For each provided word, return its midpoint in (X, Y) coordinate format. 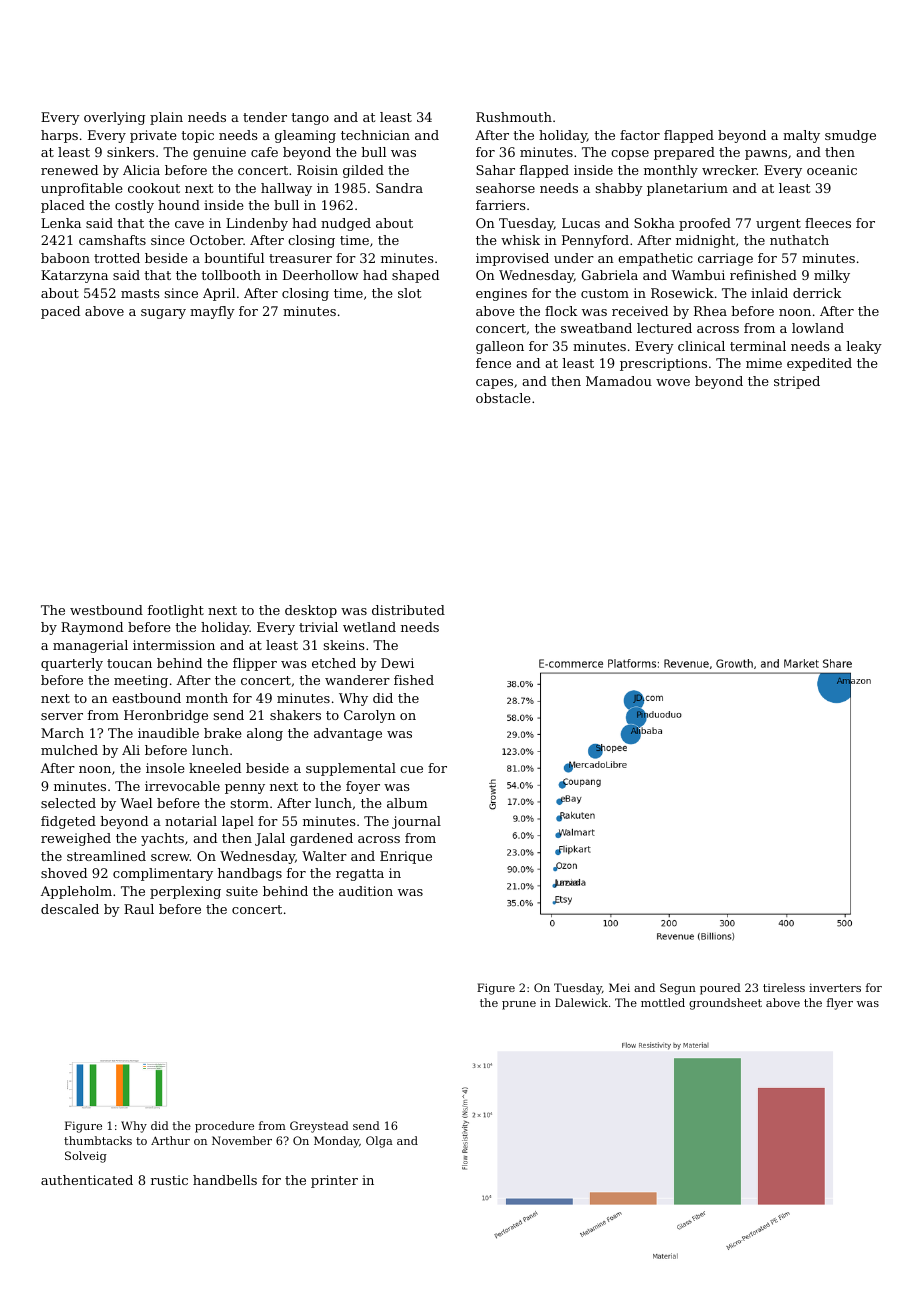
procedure (224, 1127)
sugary (163, 314)
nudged (346, 224)
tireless (784, 987)
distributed (408, 610)
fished (414, 680)
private (153, 136)
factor (640, 135)
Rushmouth (514, 117)
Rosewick (682, 293)
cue (411, 769)
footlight (176, 611)
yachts (162, 839)
